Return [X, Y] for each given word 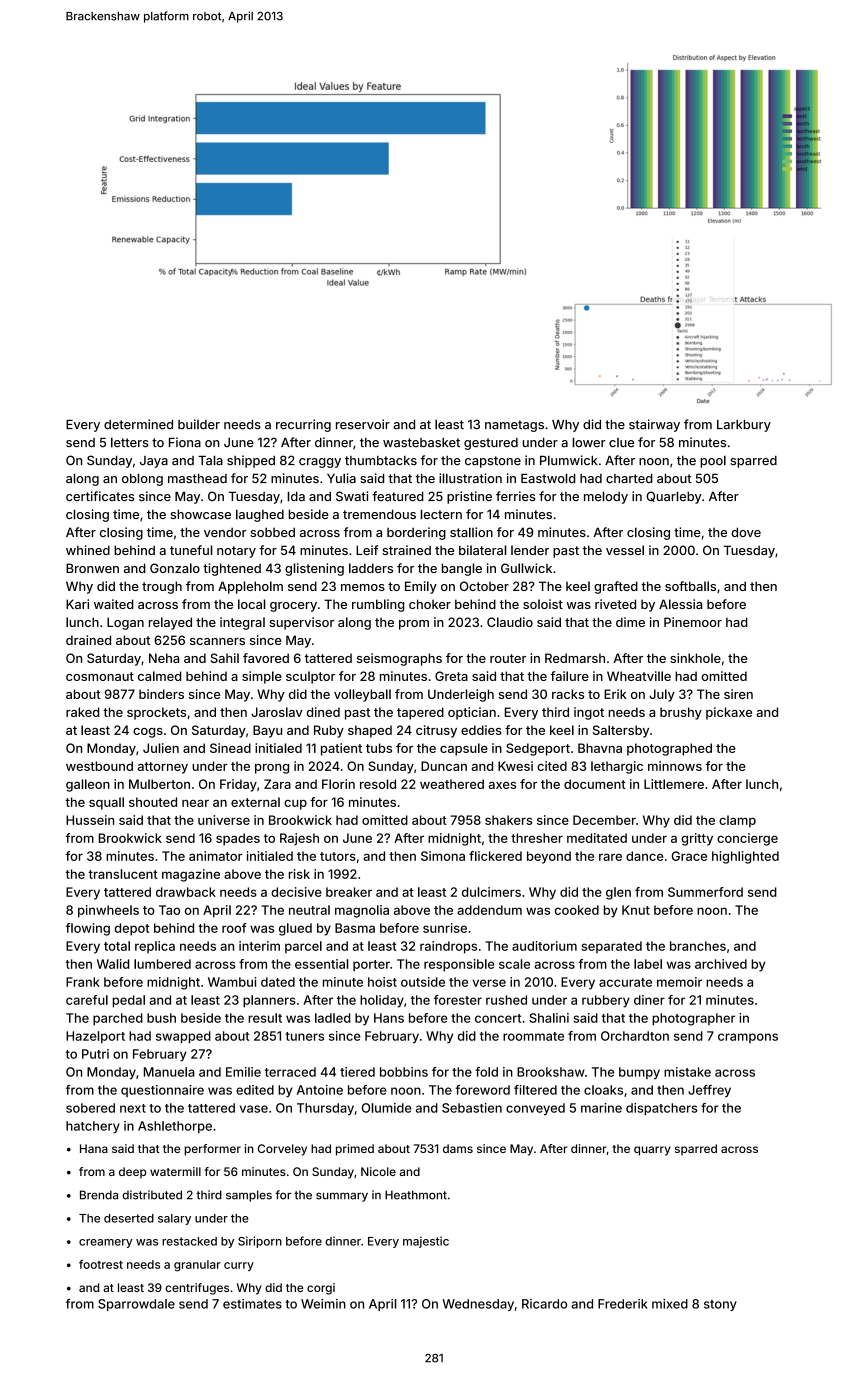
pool [713, 461]
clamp [737, 821]
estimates [252, 1304]
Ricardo [544, 1304]
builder [199, 424]
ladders [371, 568]
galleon [88, 785]
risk [299, 874]
